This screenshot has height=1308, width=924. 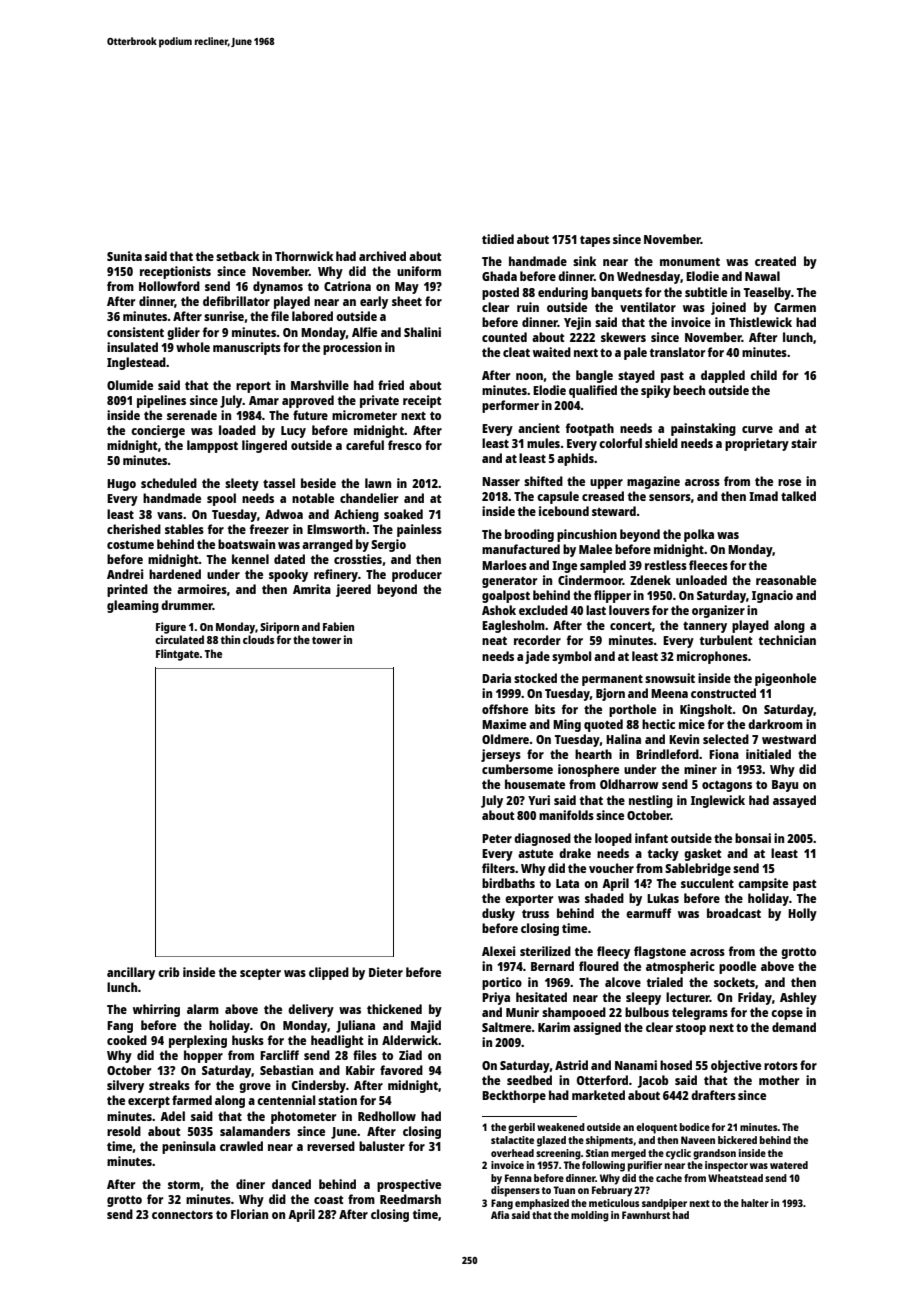 I want to click on Sunita, so click(x=124, y=256).
